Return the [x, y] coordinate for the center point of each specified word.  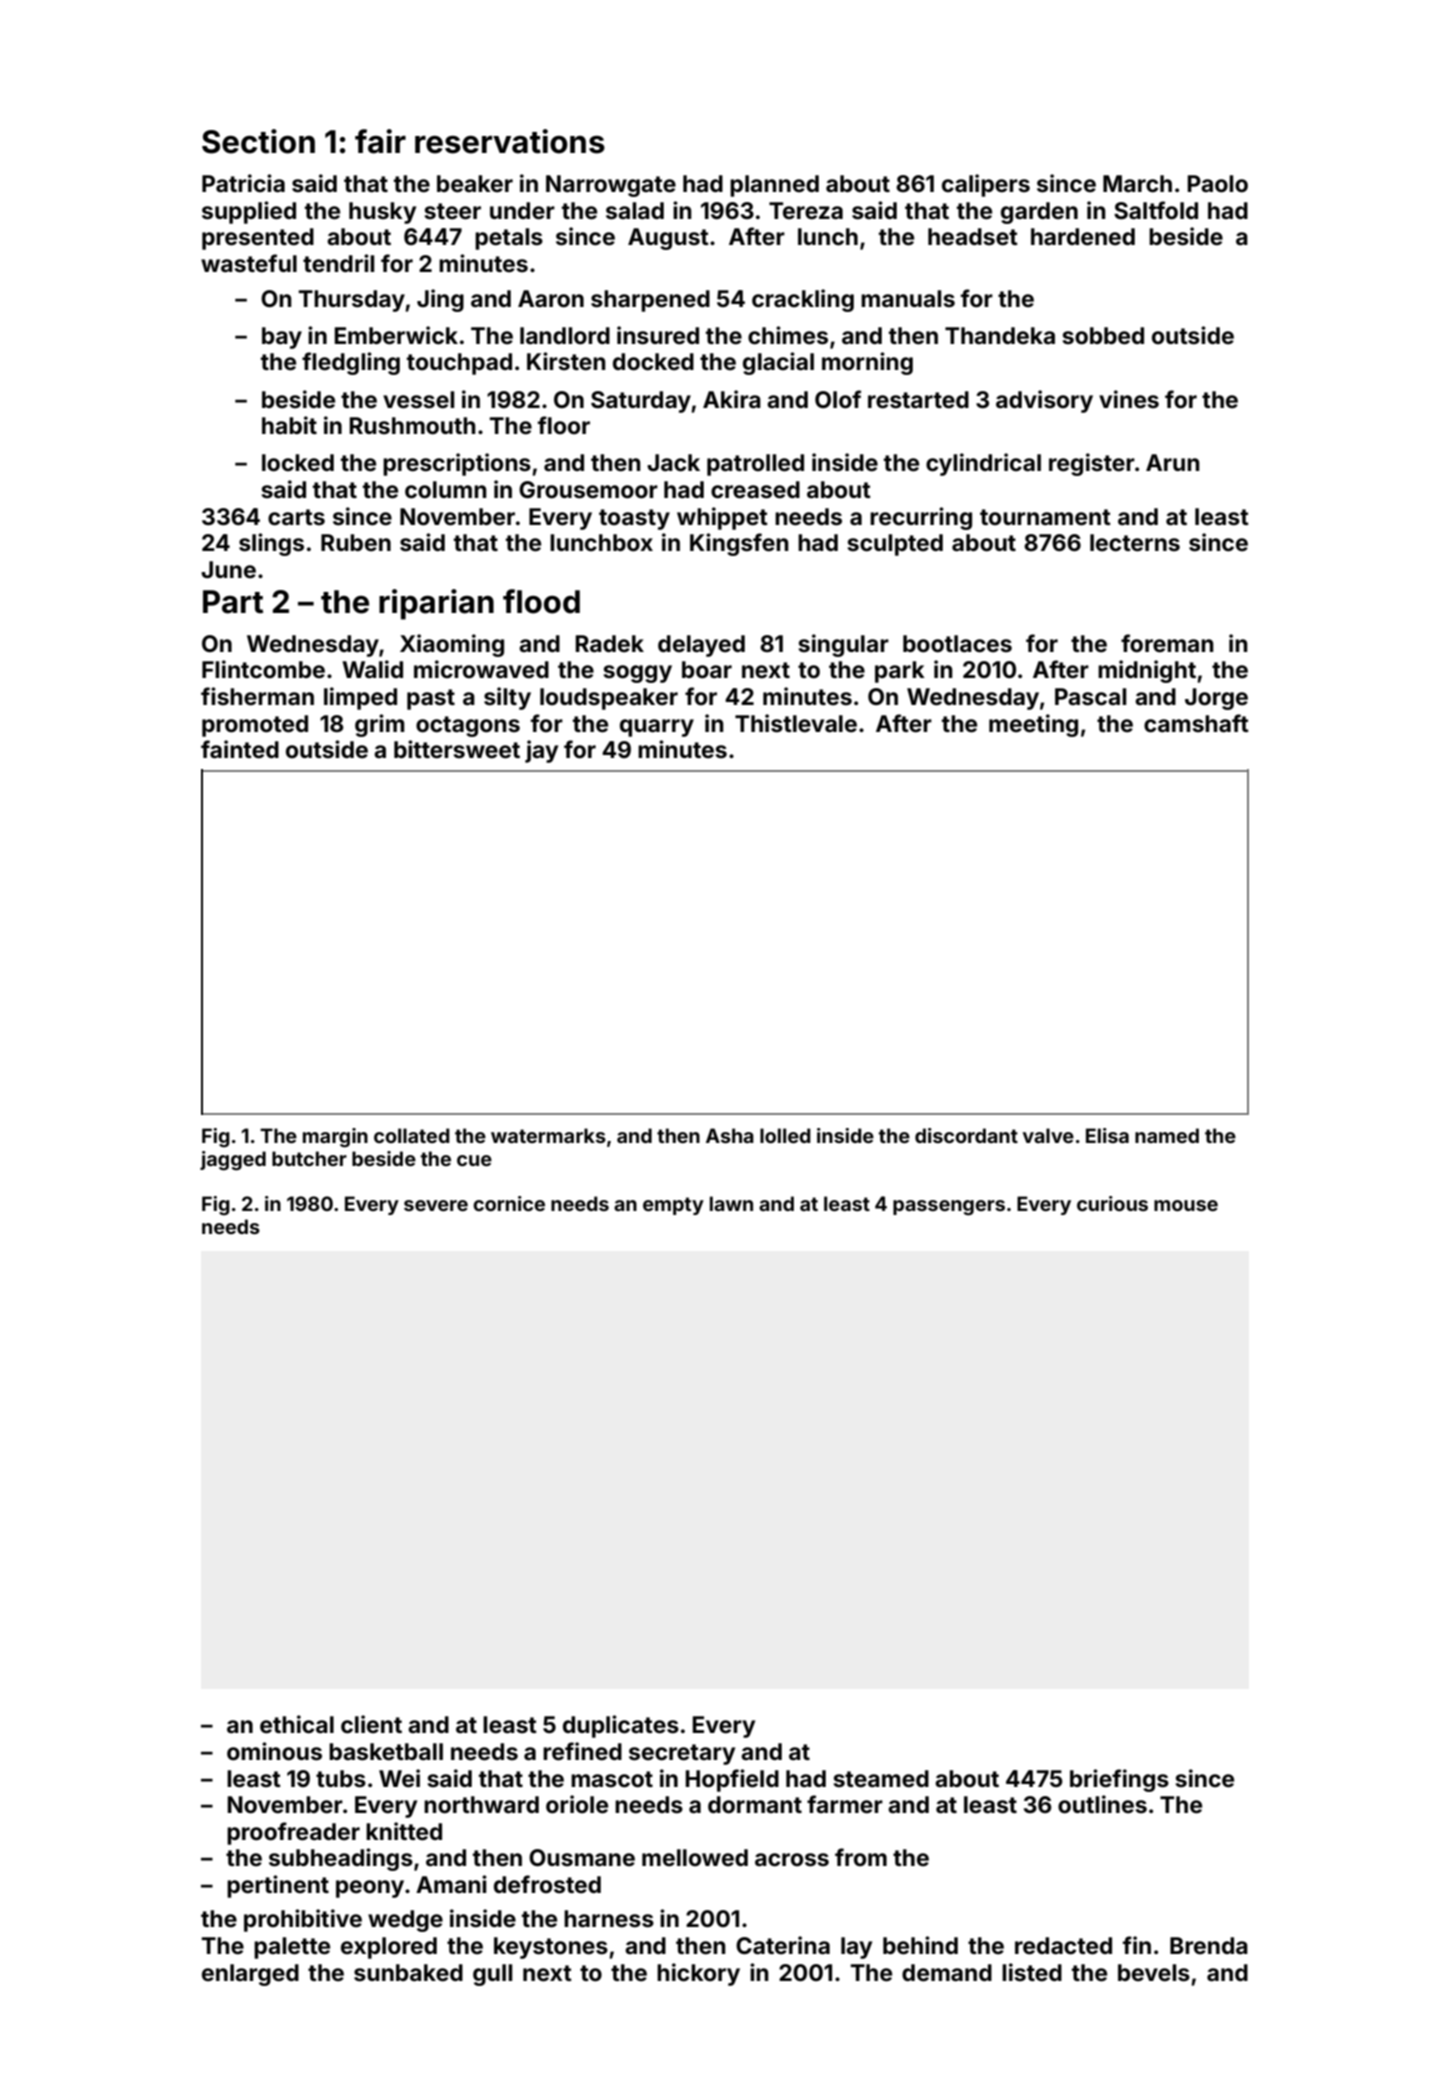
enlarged [250, 1975]
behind [920, 1945]
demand [947, 1973]
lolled [785, 1135]
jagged [233, 1161]
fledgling [351, 363]
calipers [986, 185]
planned [774, 186]
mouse [1186, 1205]
